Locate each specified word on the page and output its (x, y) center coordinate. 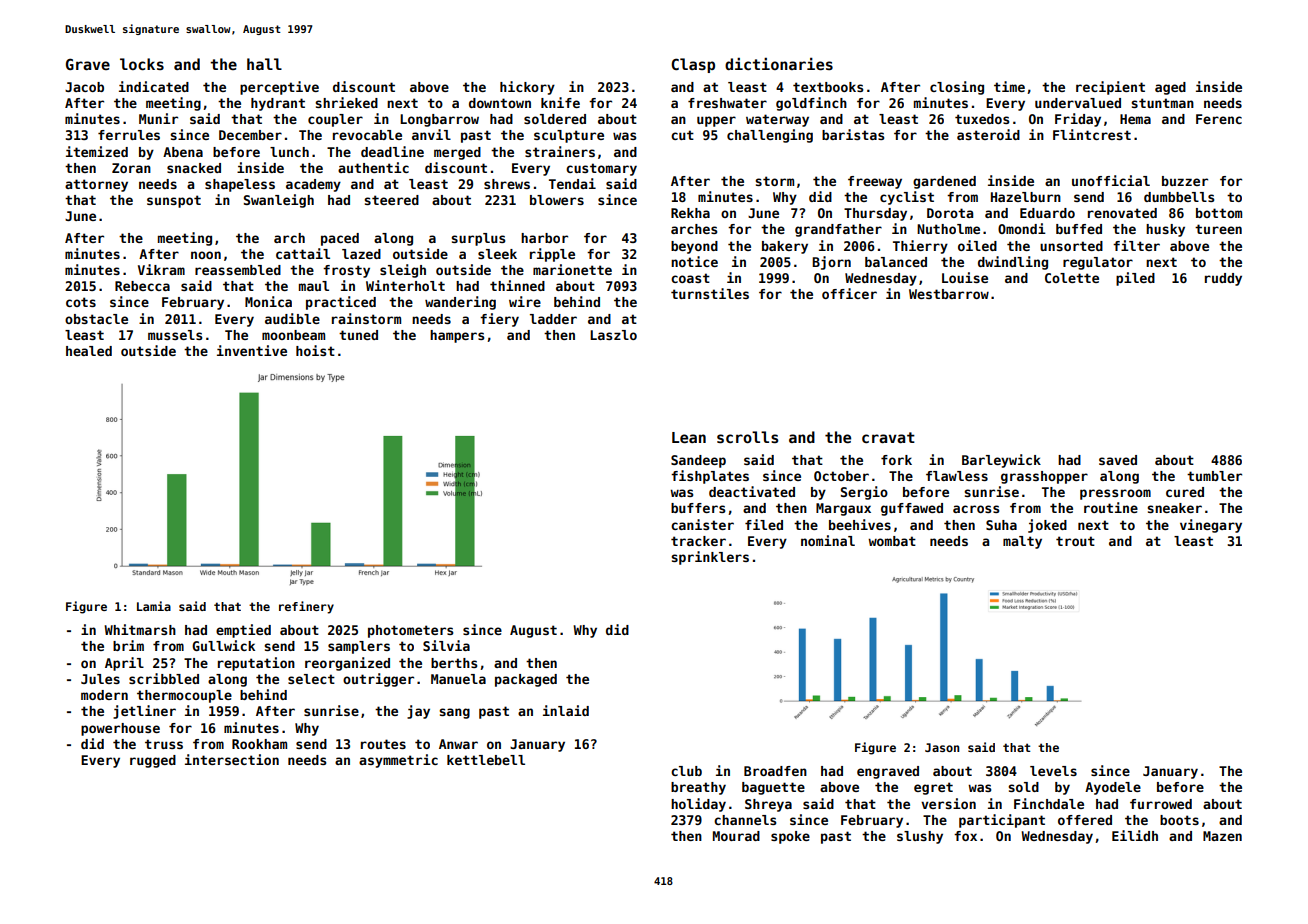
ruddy (1223, 279)
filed (764, 524)
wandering (460, 303)
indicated (154, 86)
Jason (942, 747)
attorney (96, 185)
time (1009, 86)
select (311, 679)
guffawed (912, 509)
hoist (315, 350)
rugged (153, 761)
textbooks (828, 87)
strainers (560, 151)
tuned (358, 335)
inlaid (566, 710)
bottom (1219, 213)
